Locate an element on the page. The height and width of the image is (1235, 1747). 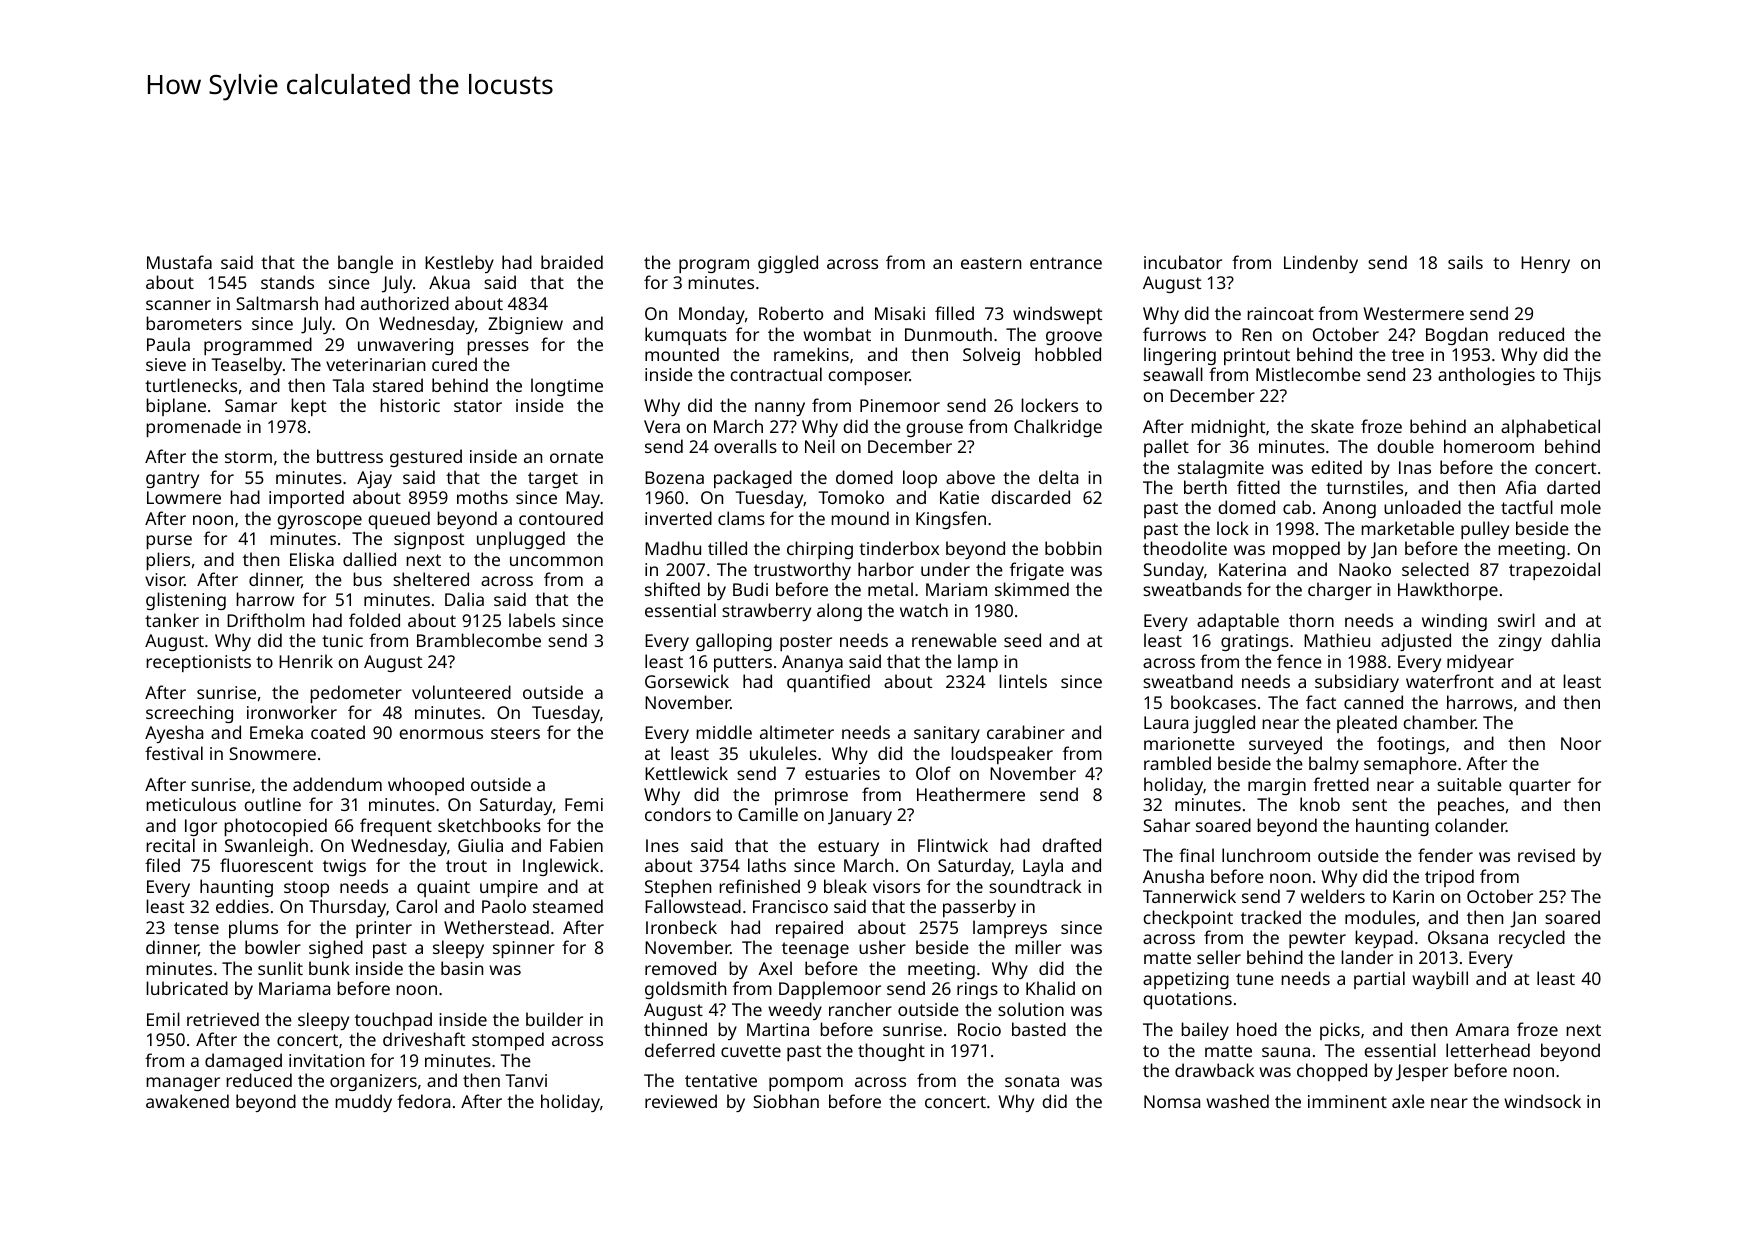
alphabetical is located at coordinates (1550, 428).
